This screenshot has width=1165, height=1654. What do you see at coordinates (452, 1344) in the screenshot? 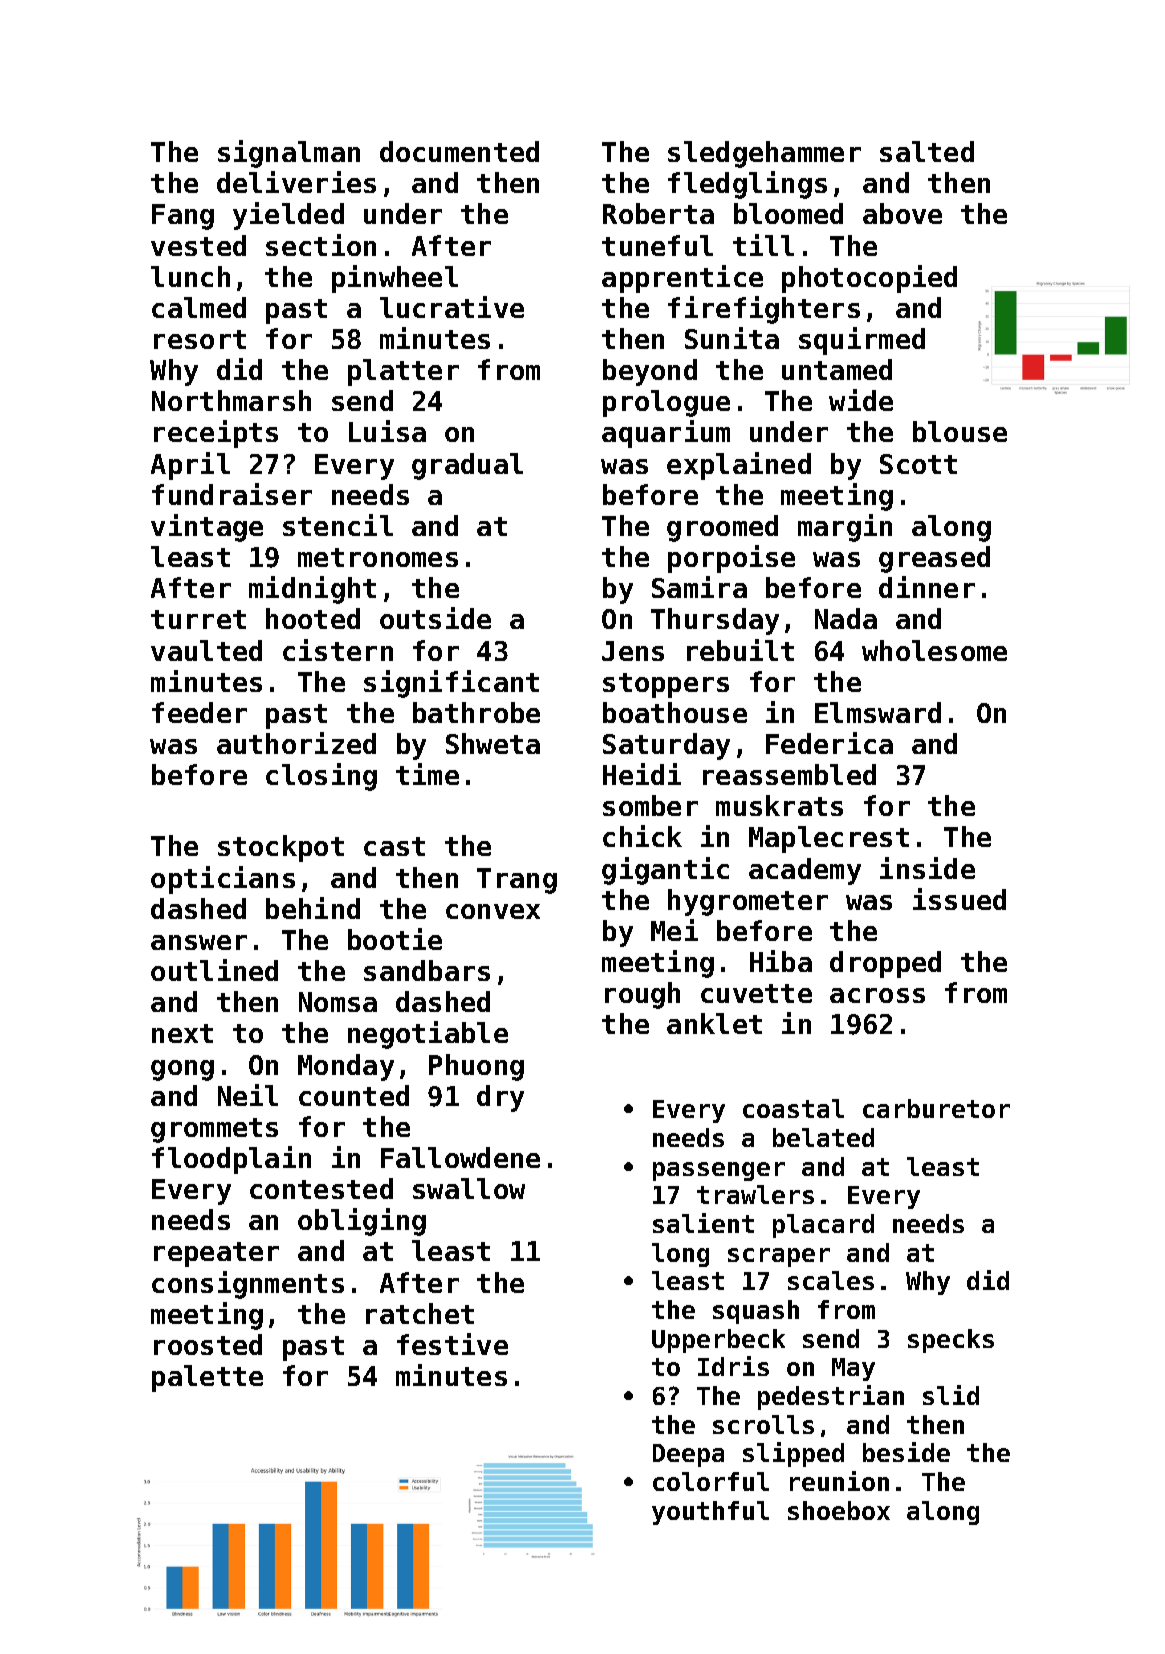
I see `festive` at bounding box center [452, 1344].
